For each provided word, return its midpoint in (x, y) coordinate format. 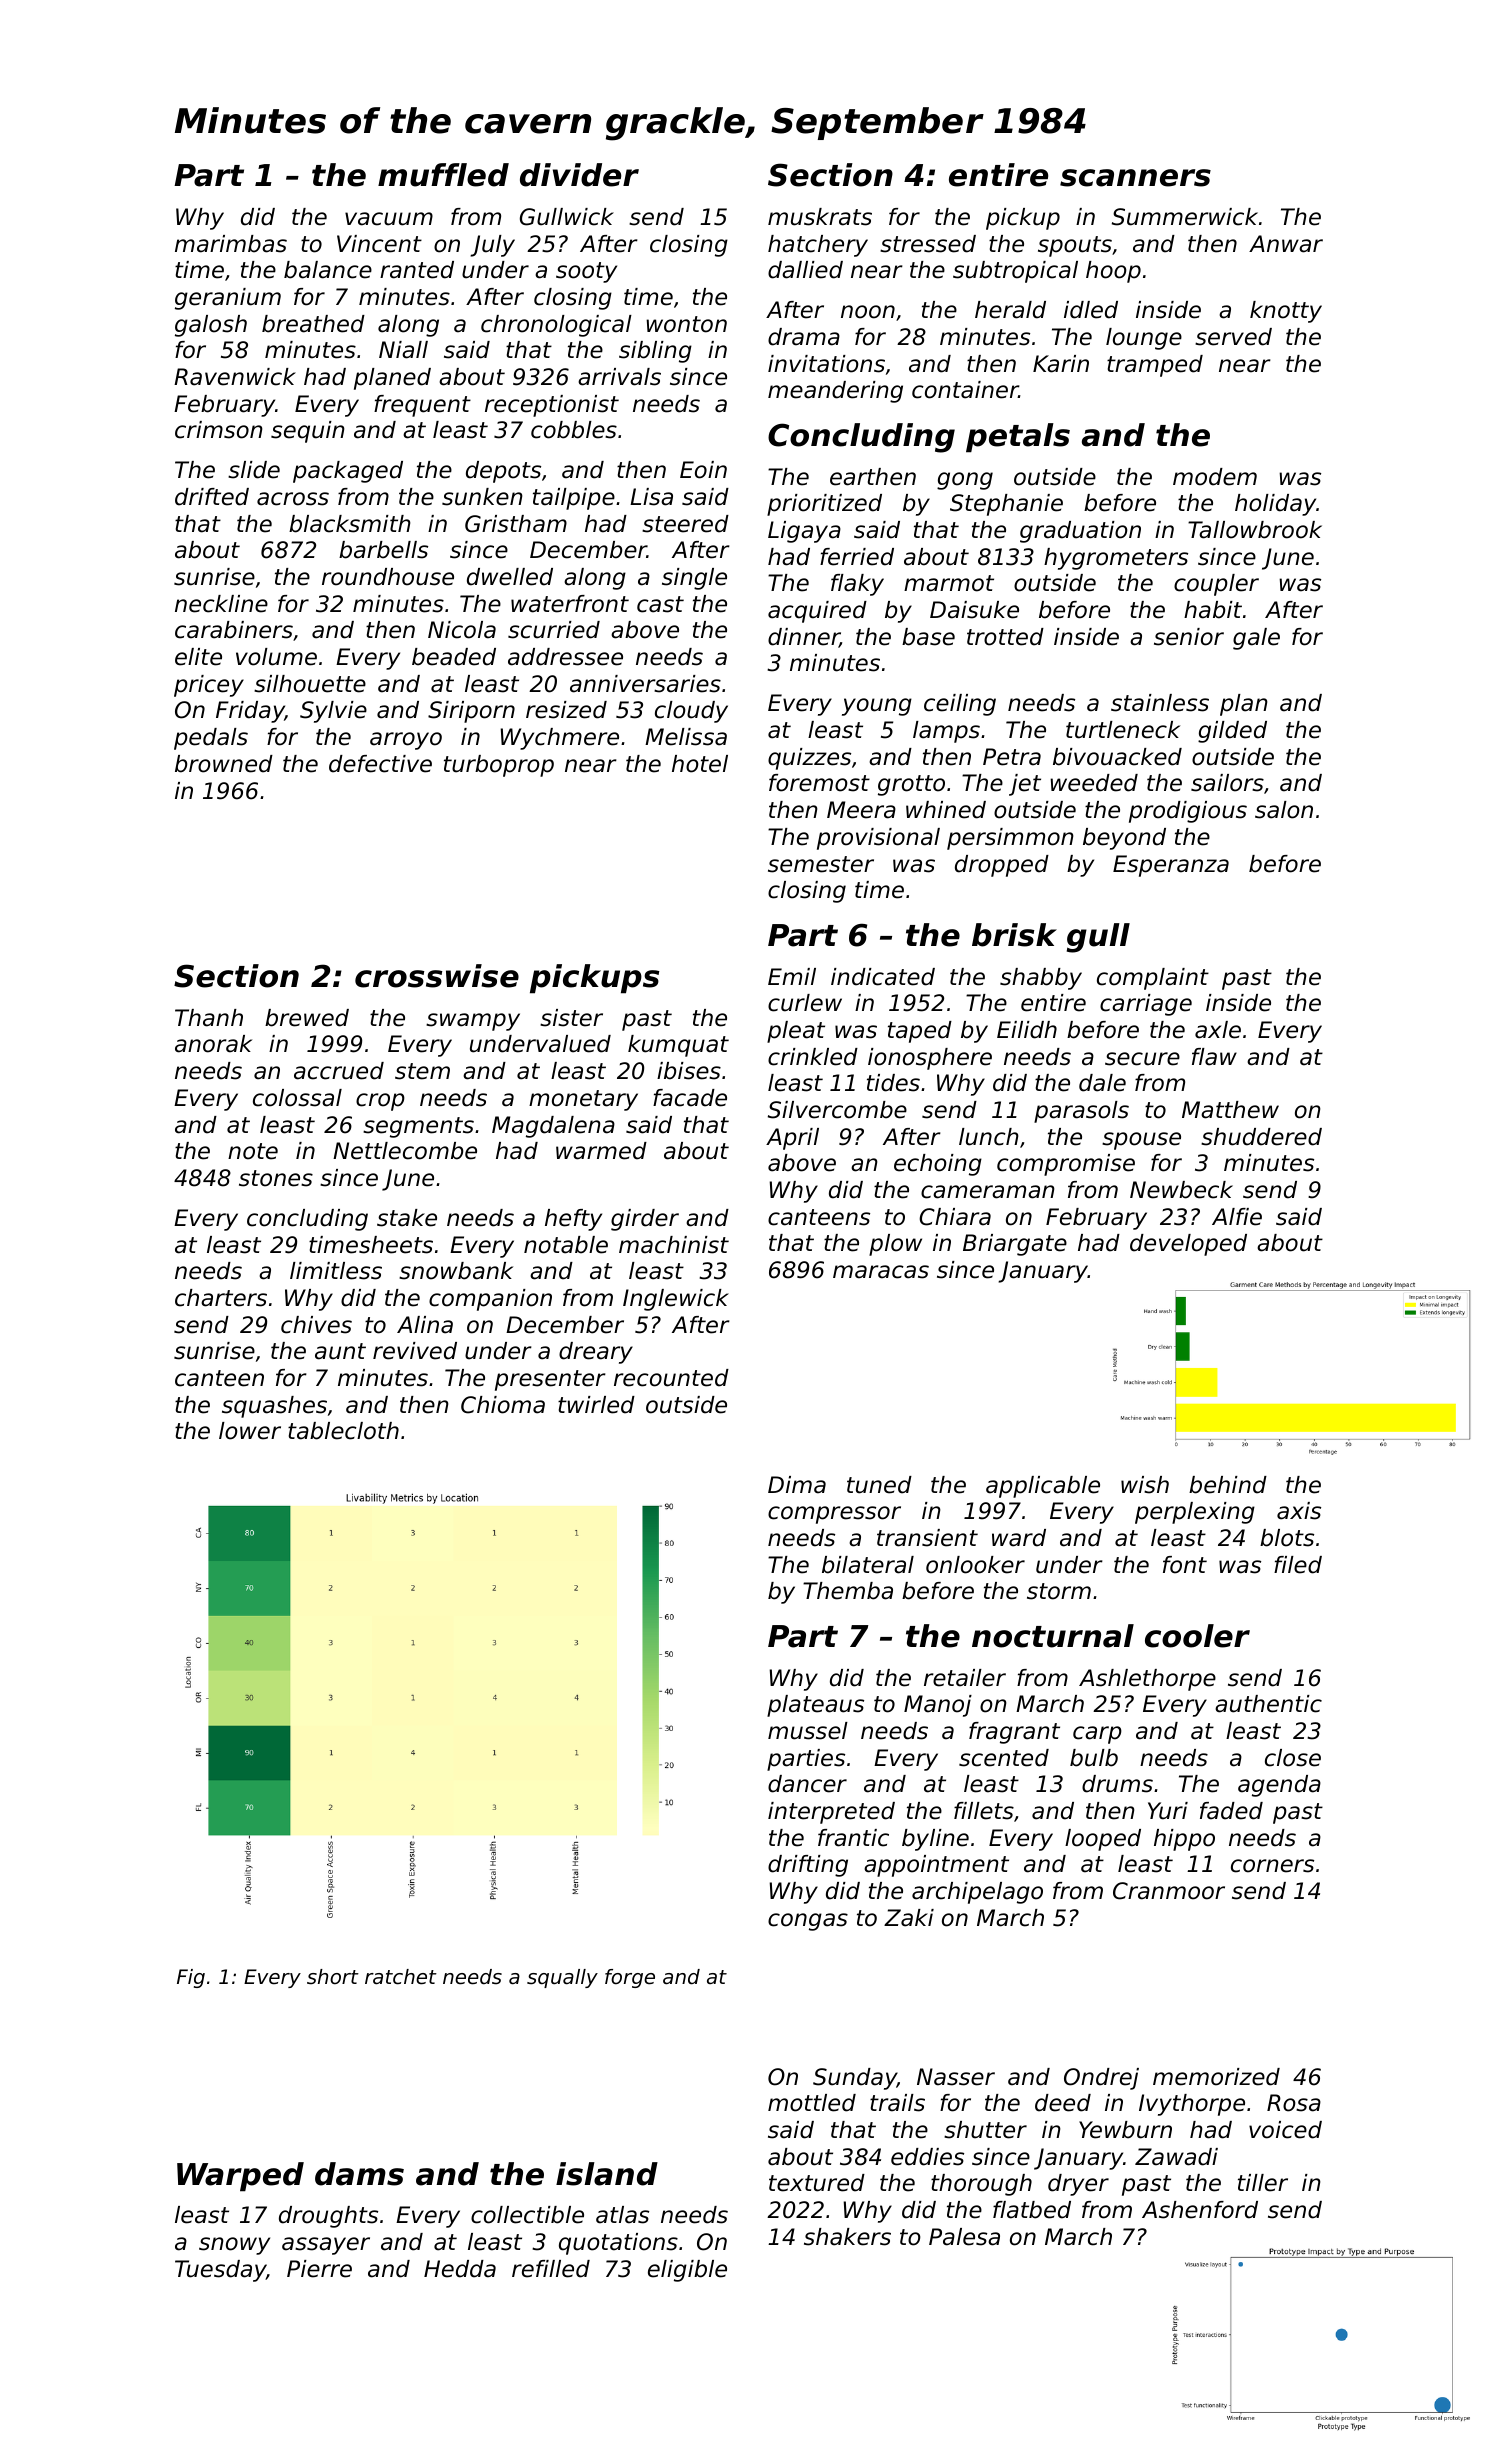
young (877, 707)
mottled (812, 2103)
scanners (1135, 178)
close (1293, 1758)
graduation (1080, 532)
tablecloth (343, 1431)
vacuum (389, 219)
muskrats (820, 217)
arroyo (406, 741)
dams (359, 2174)
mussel (808, 1731)
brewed (307, 1018)
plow (895, 1245)
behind (1228, 1485)
